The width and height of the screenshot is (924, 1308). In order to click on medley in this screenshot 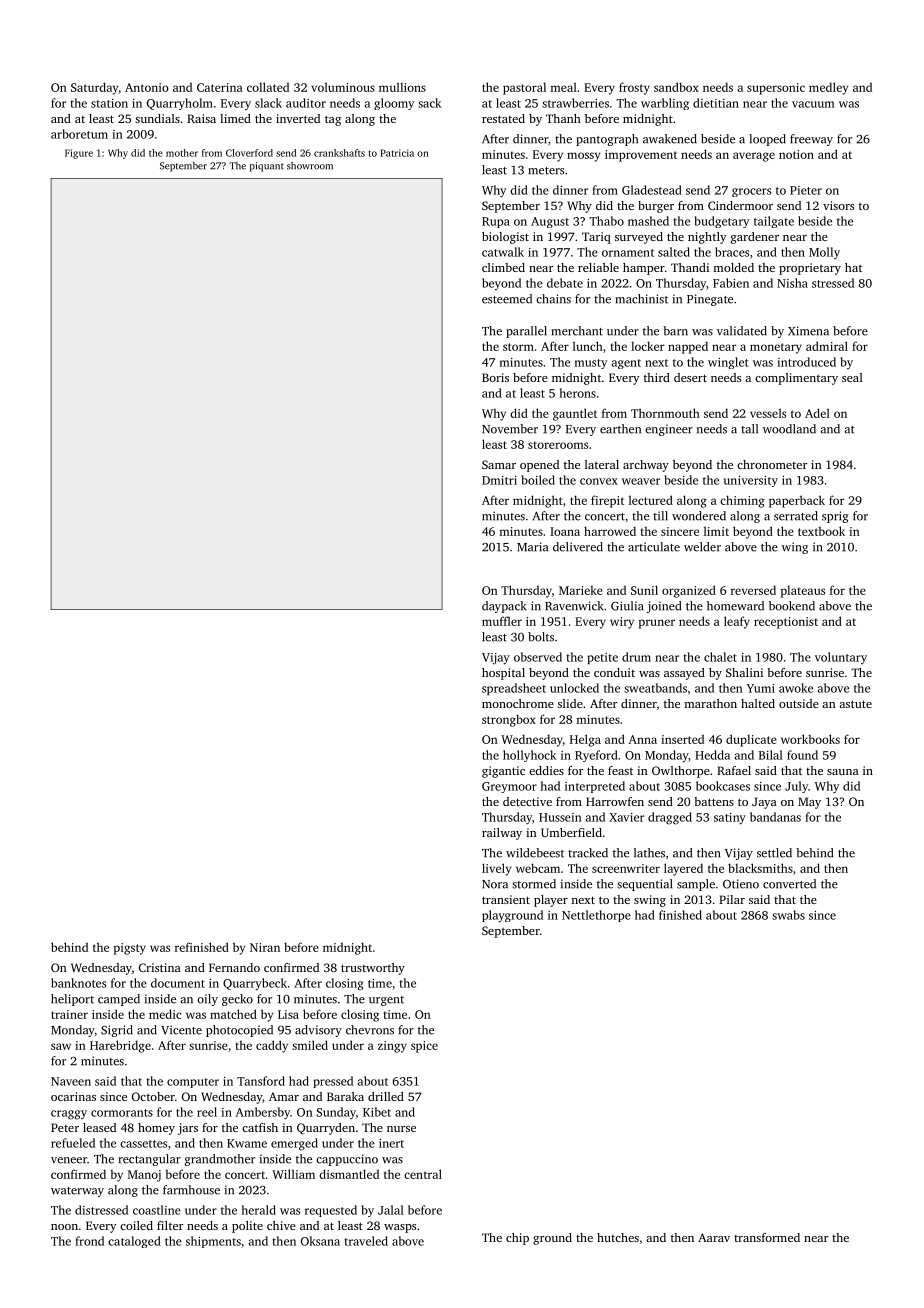, I will do `click(828, 88)`.
